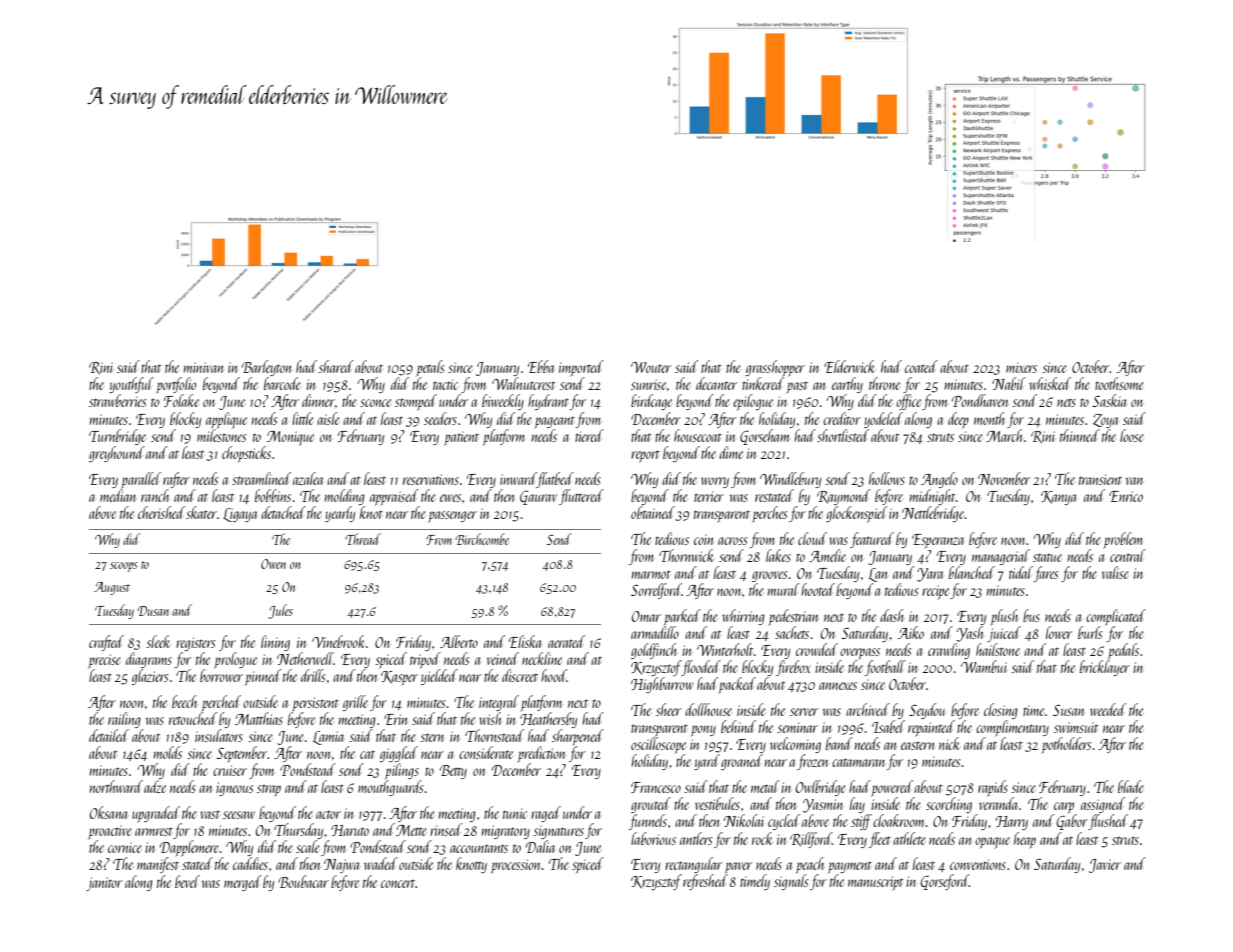  Describe the element at coordinates (203, 367) in the image. I see `minivan` at that location.
